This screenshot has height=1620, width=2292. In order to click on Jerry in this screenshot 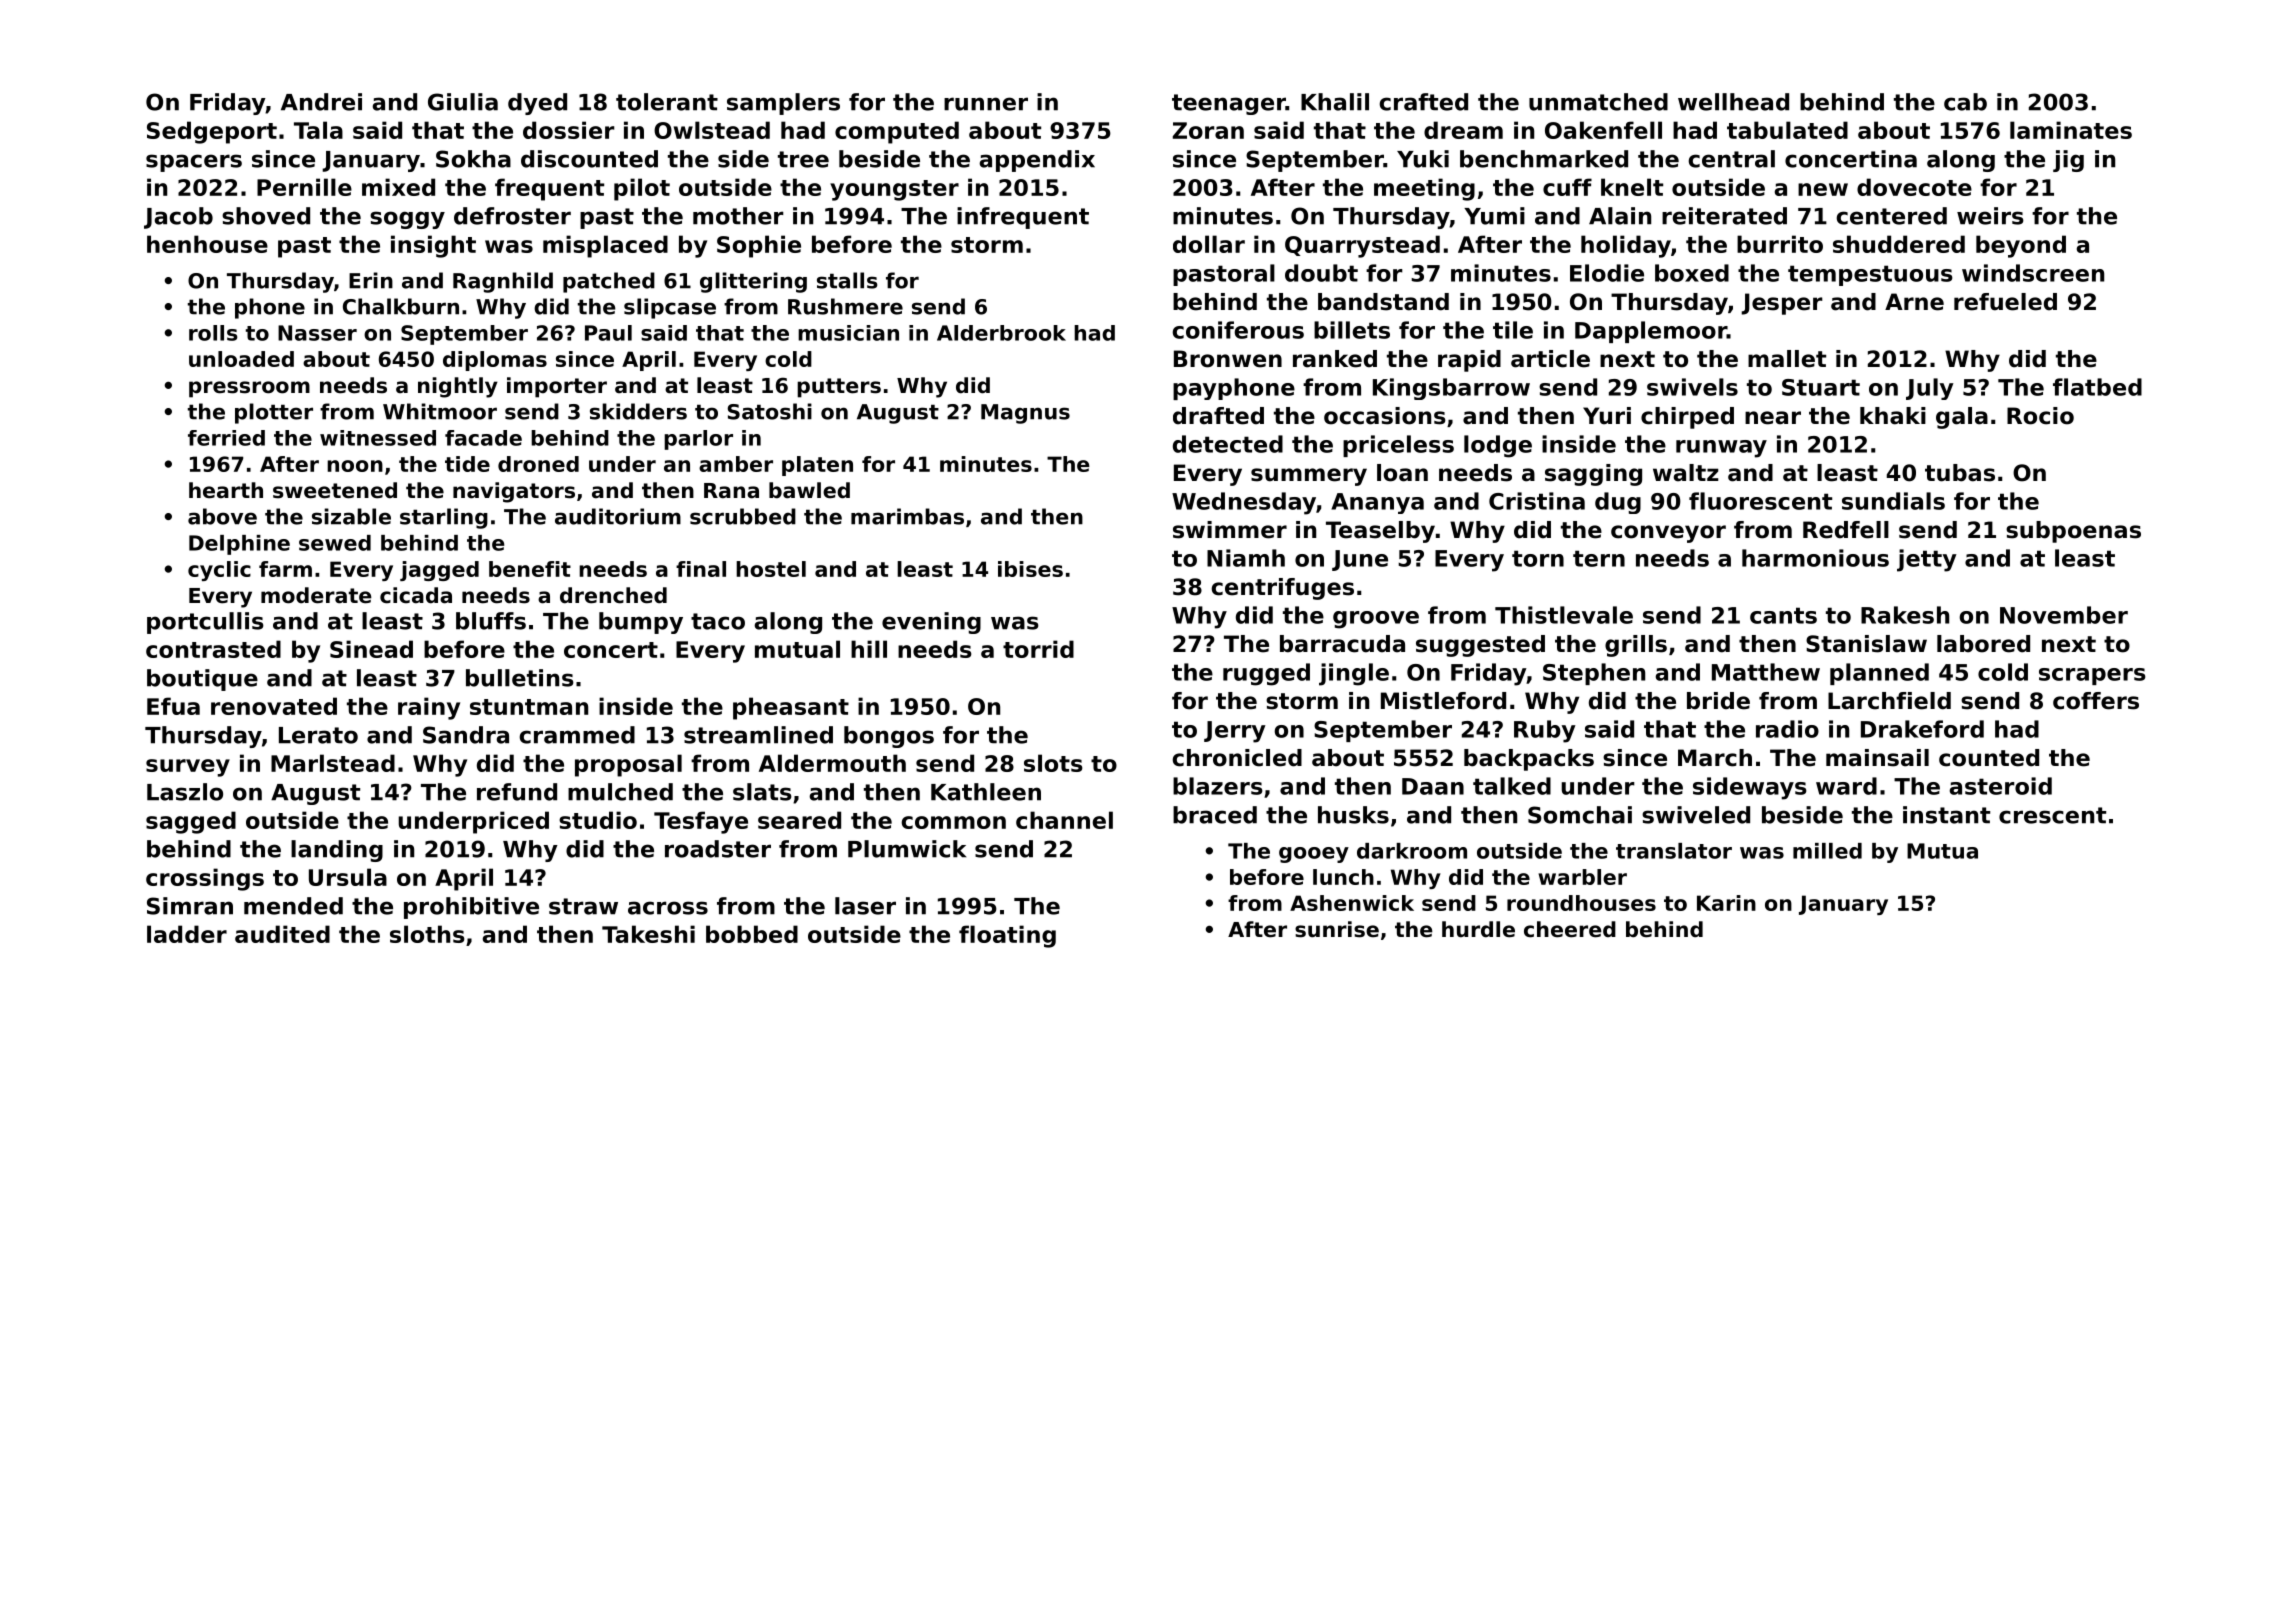, I will do `click(1235, 732)`.
